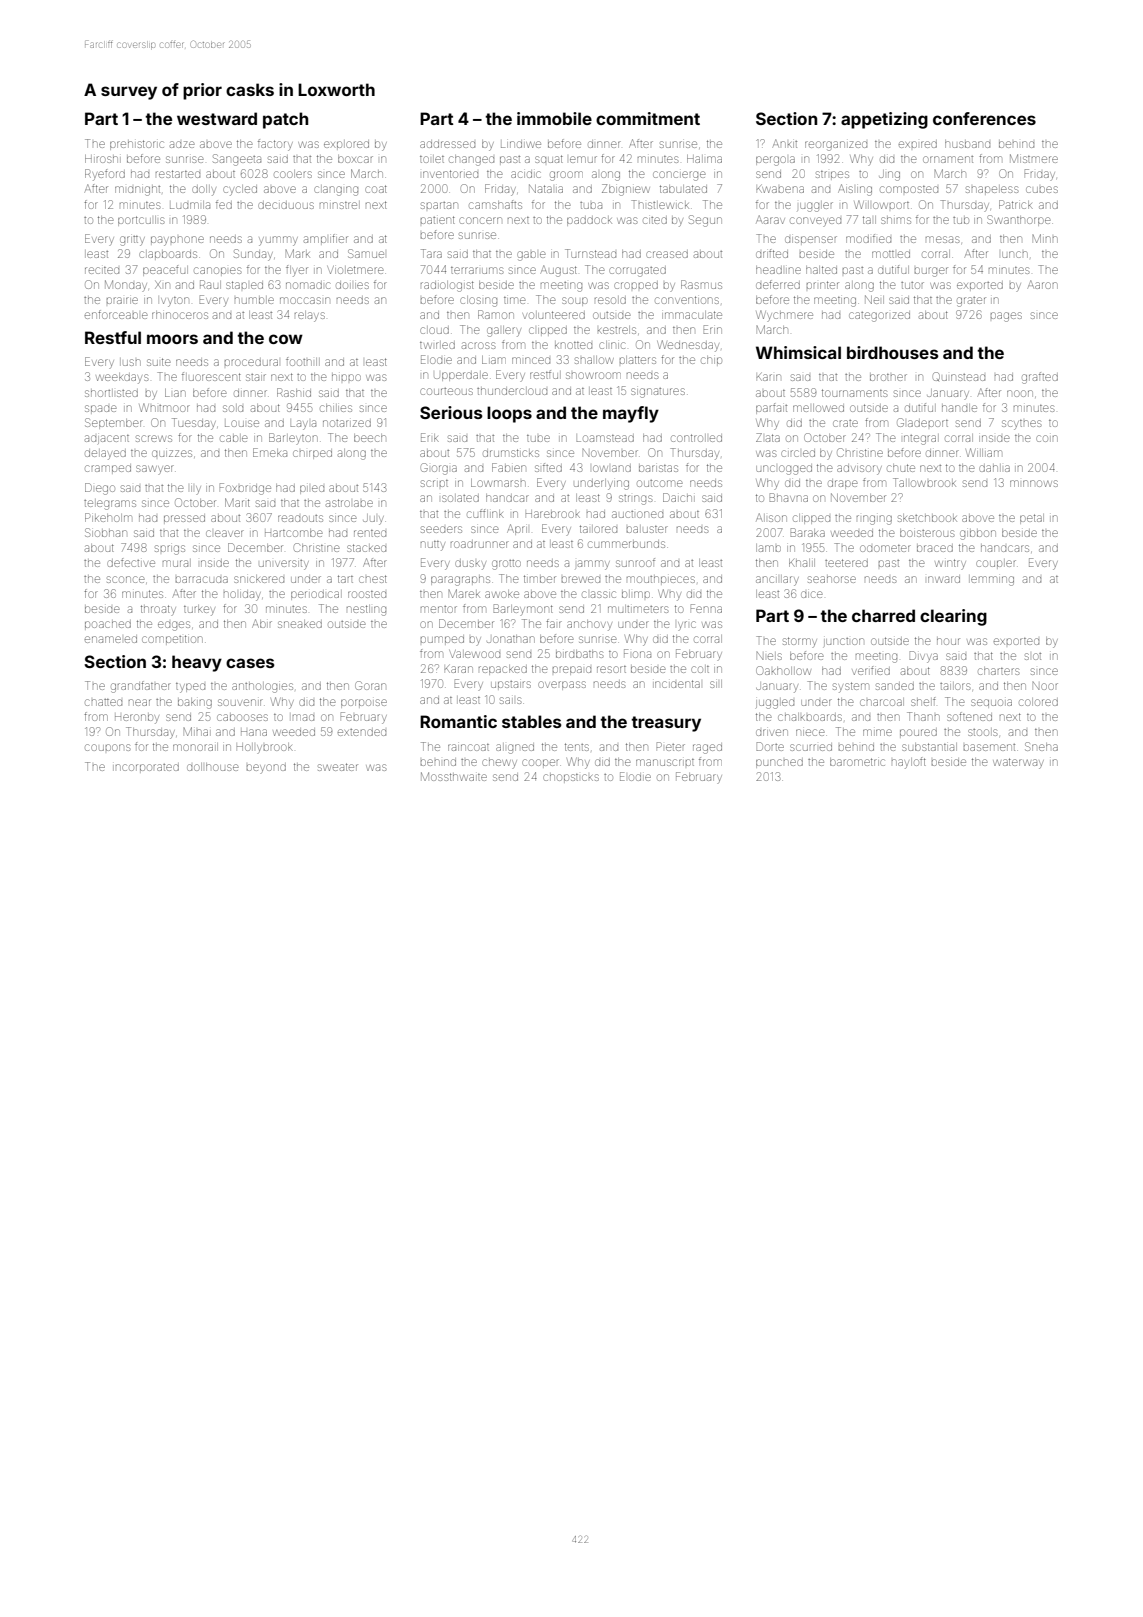 The width and height of the document is (1143, 1617). Describe the element at coordinates (310, 316) in the document. I see `relays` at that location.
